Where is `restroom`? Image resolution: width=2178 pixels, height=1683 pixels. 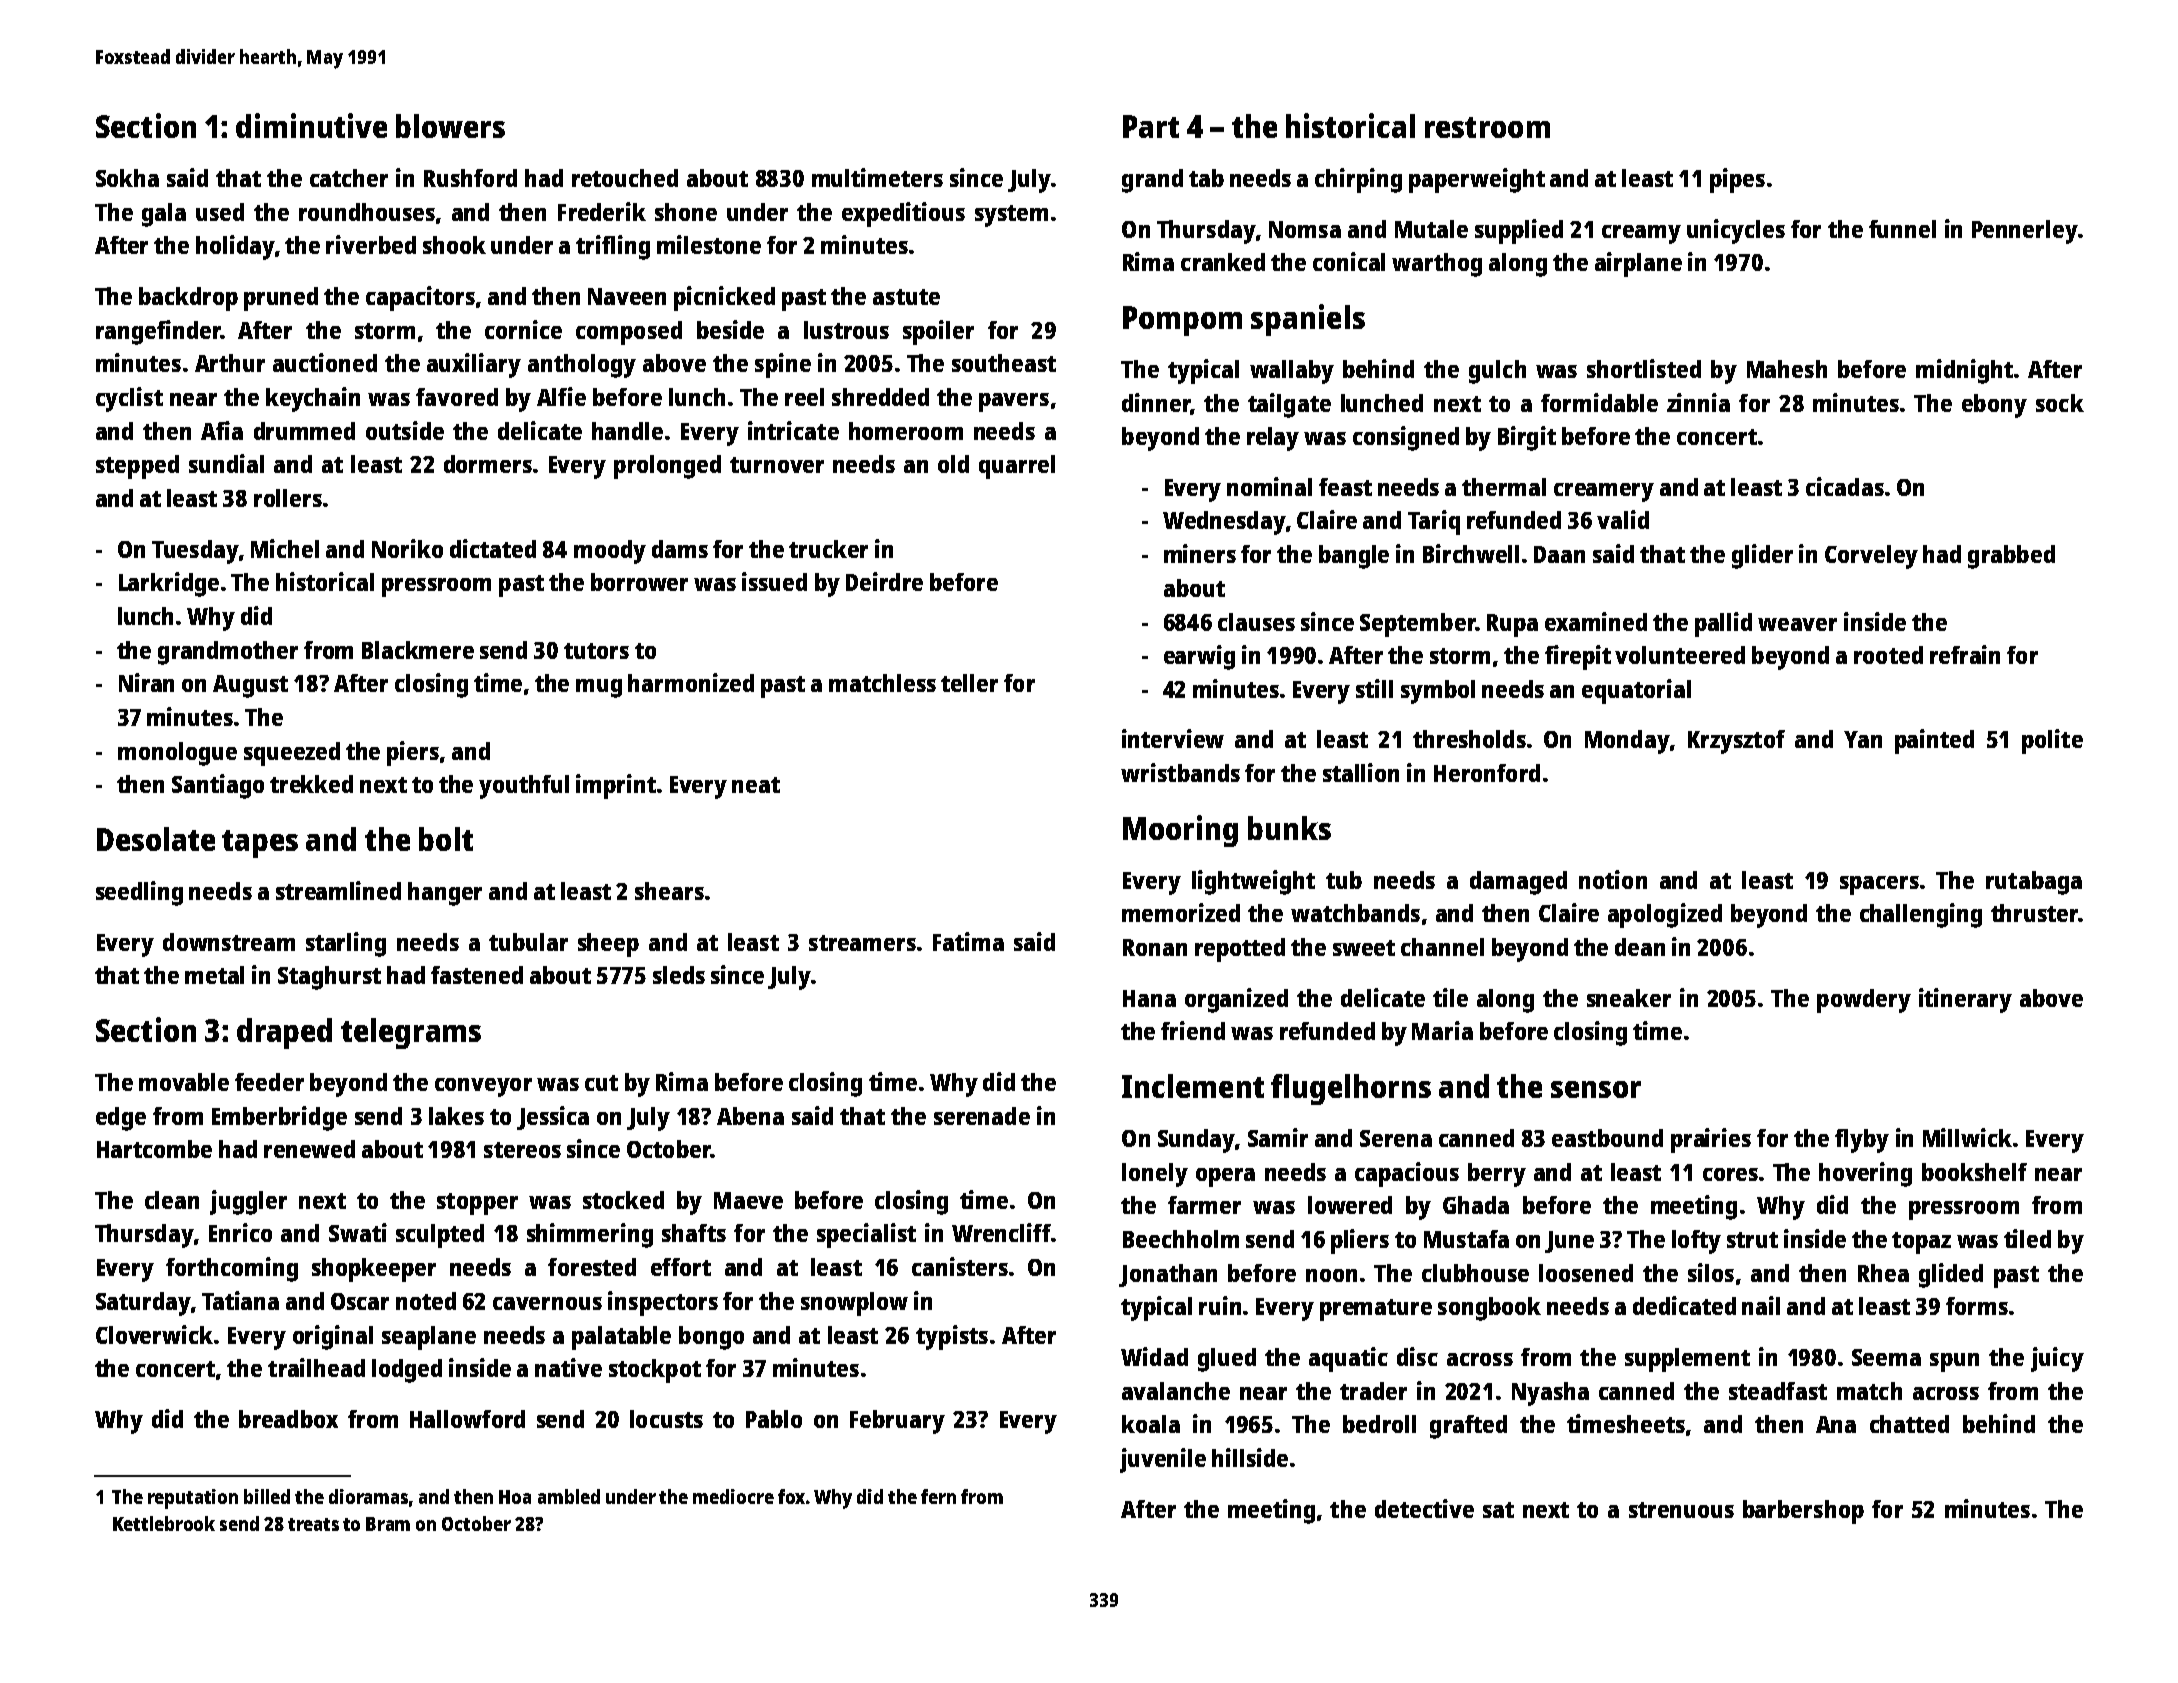 restroom is located at coordinates (1487, 127).
